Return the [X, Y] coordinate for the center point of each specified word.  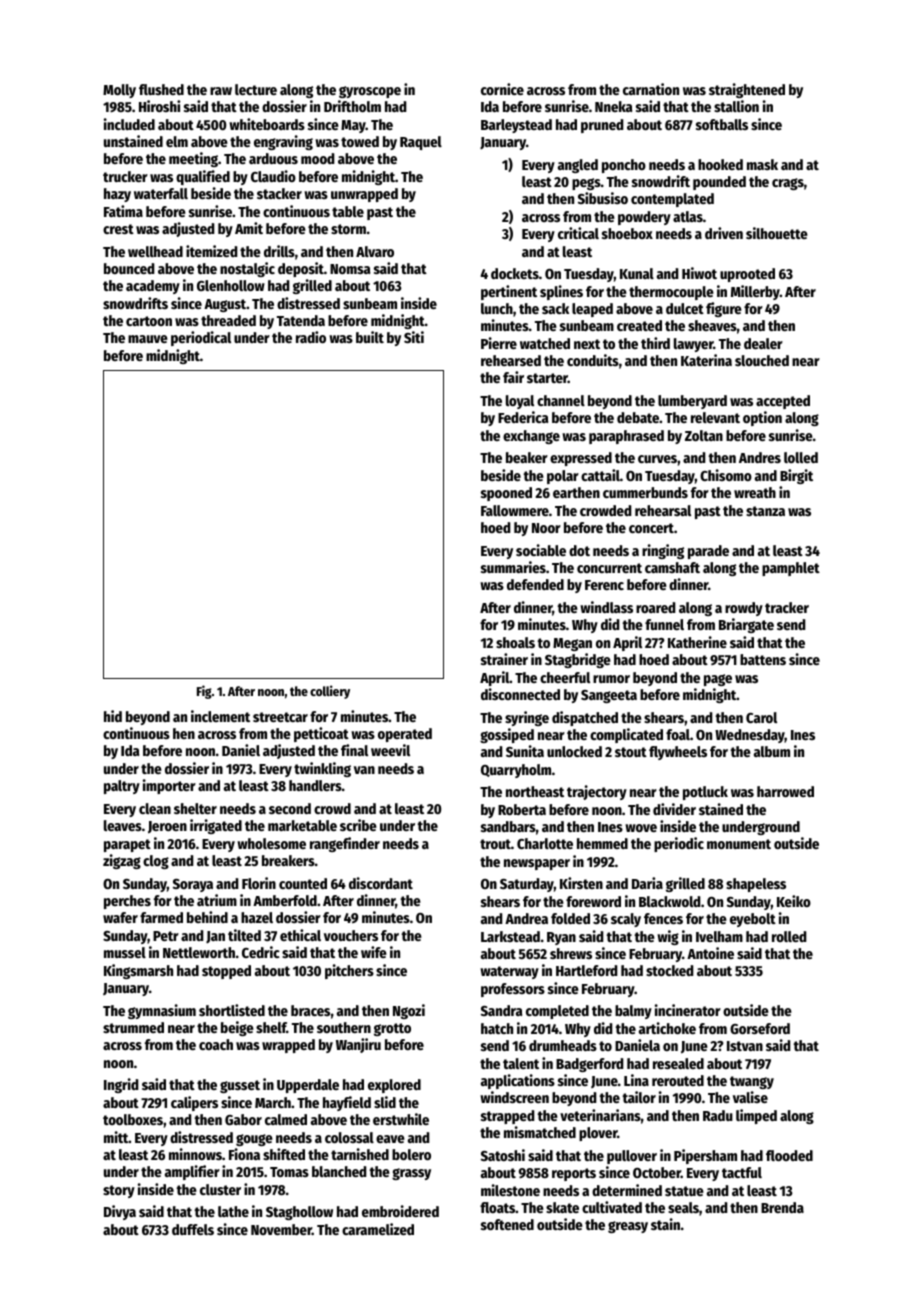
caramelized [378, 1229]
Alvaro [375, 251]
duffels [193, 1229]
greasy [628, 1227]
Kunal [637, 273]
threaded [228, 320]
